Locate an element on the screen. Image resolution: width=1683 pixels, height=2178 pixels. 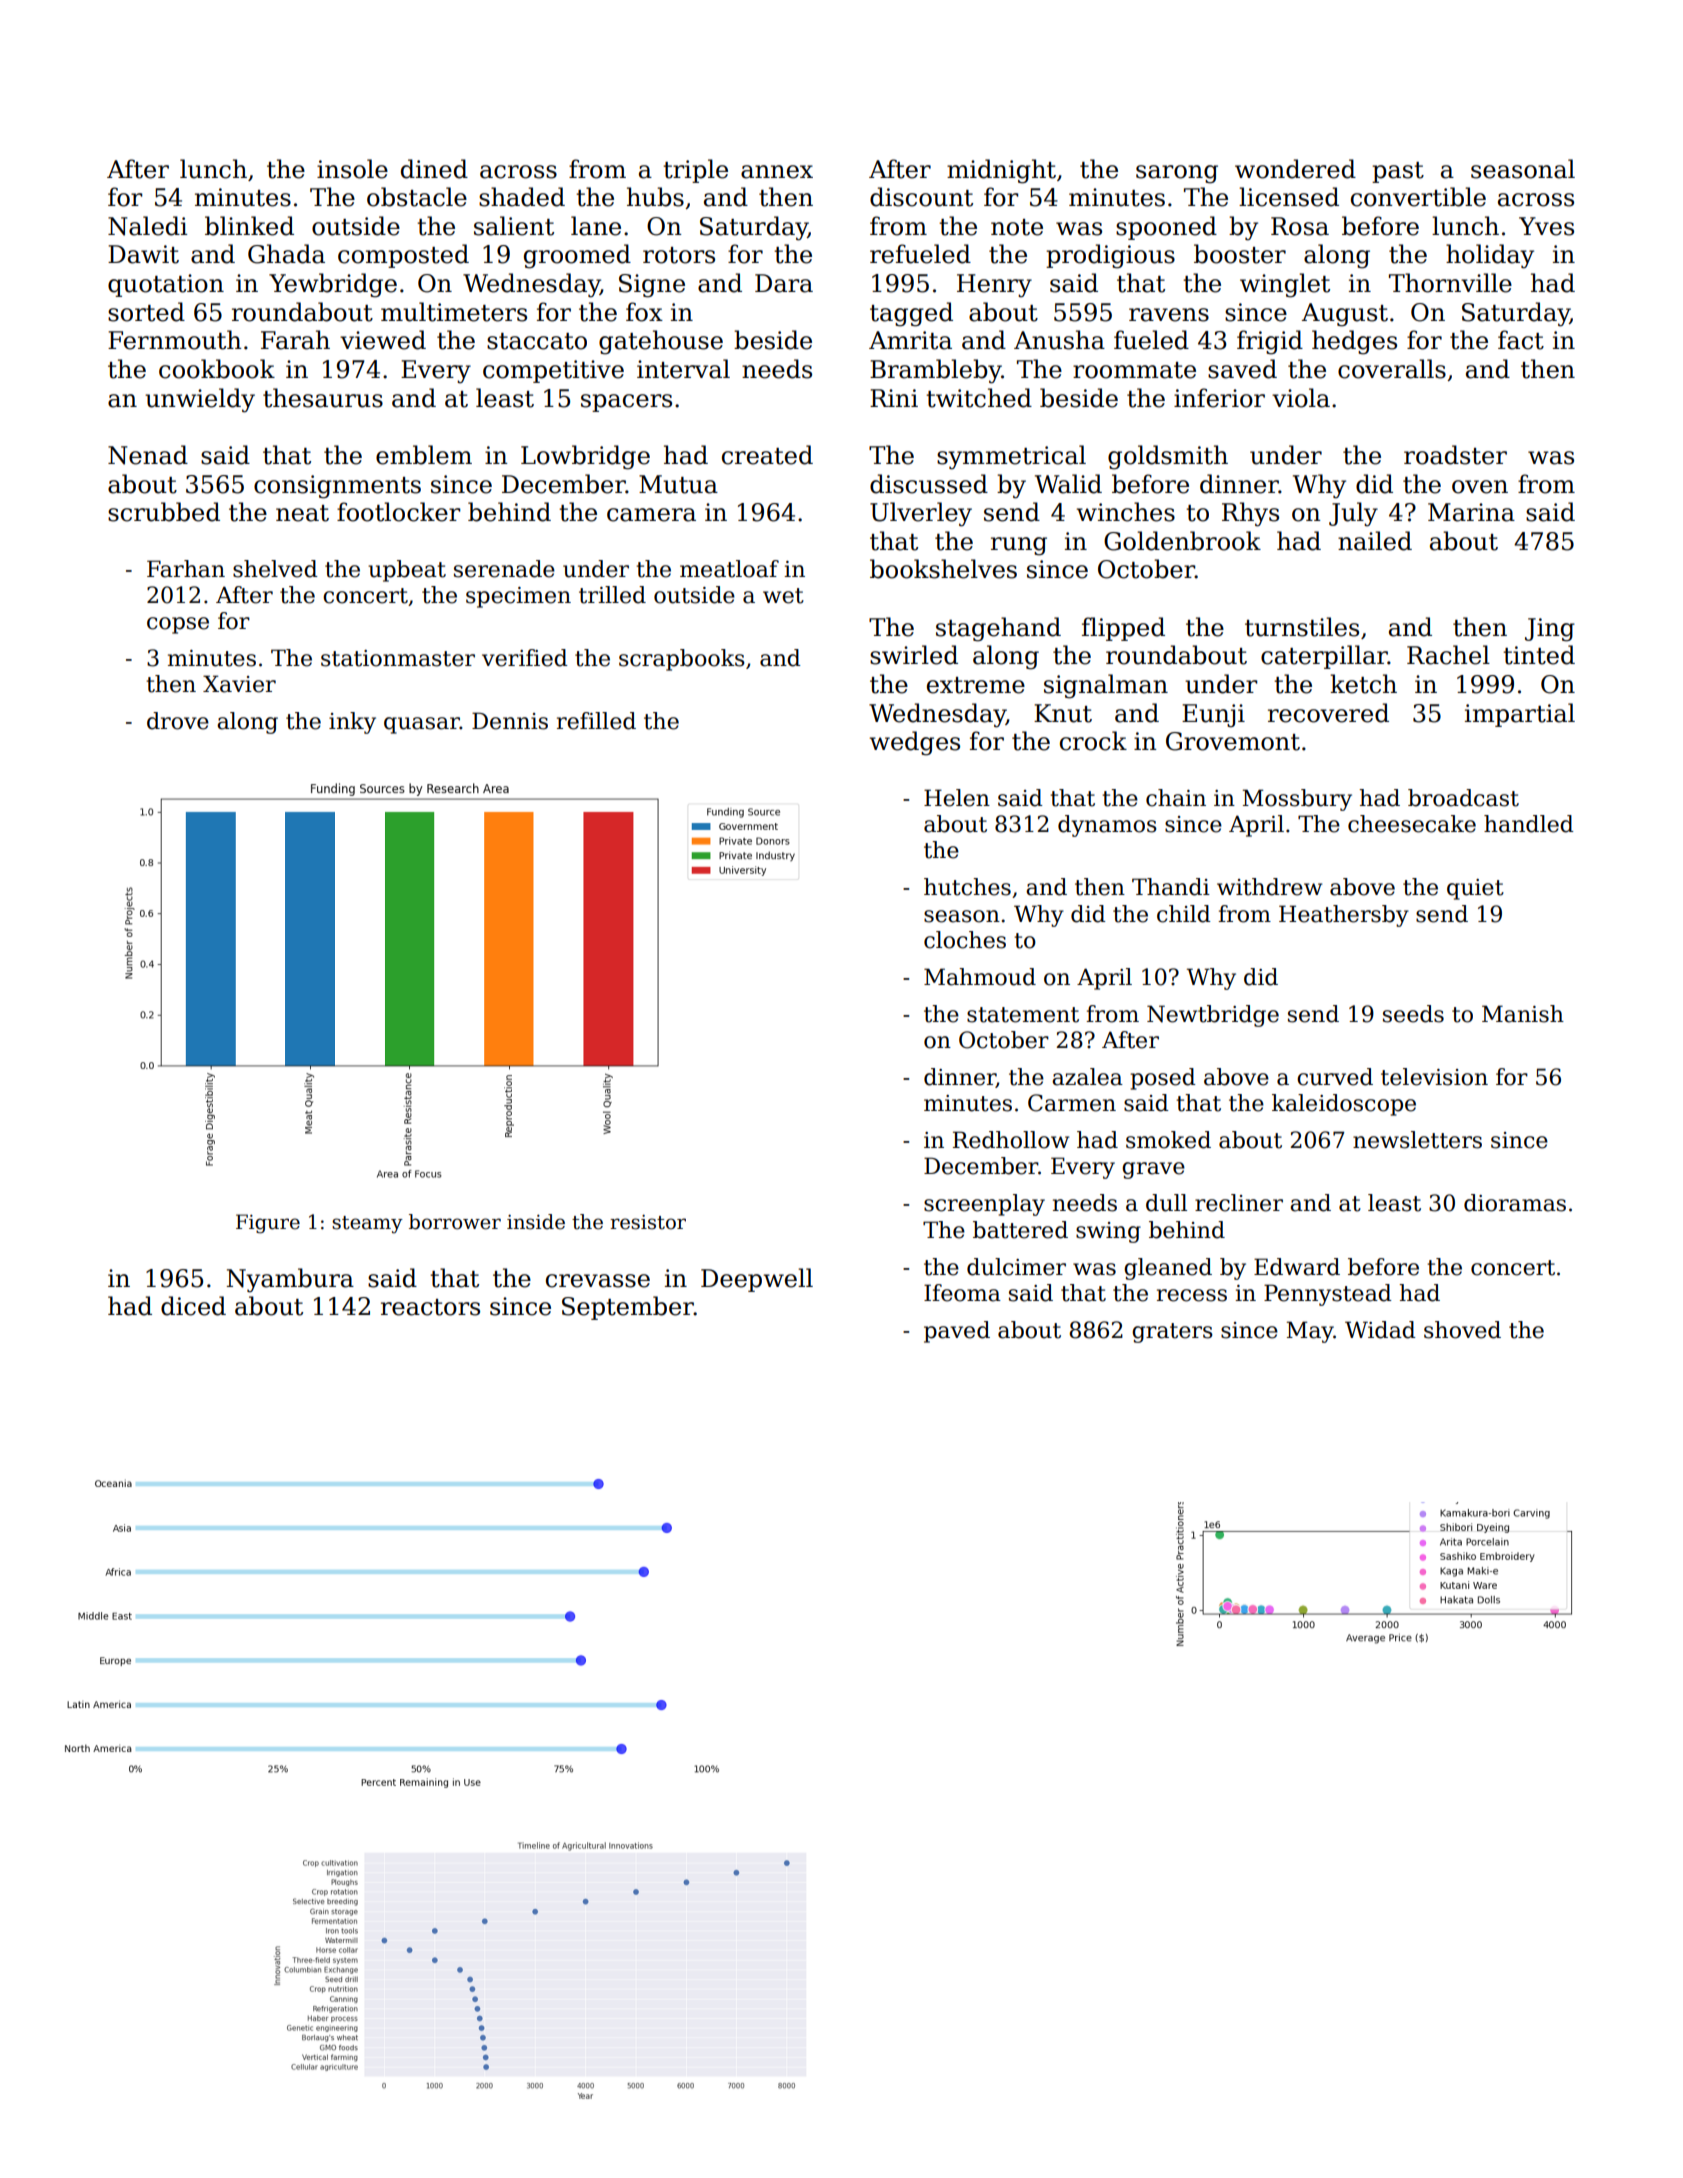
drove is located at coordinates (178, 721).
